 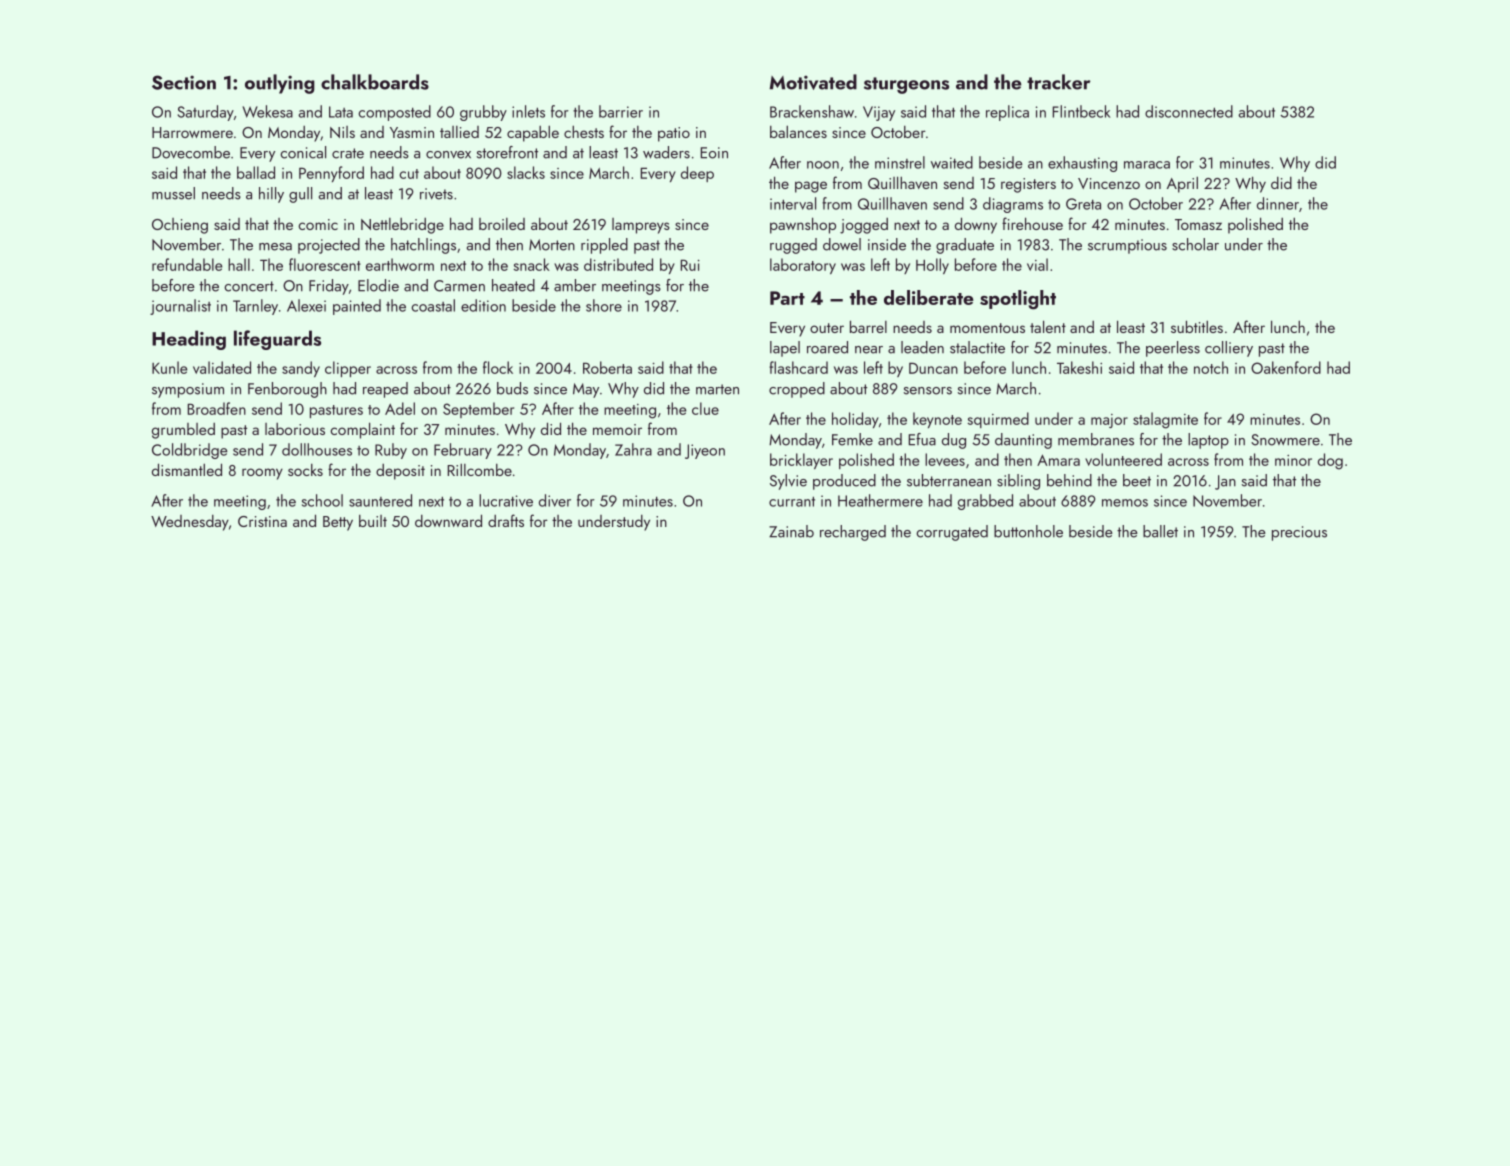 I want to click on Oakenford, so click(x=1286, y=367).
